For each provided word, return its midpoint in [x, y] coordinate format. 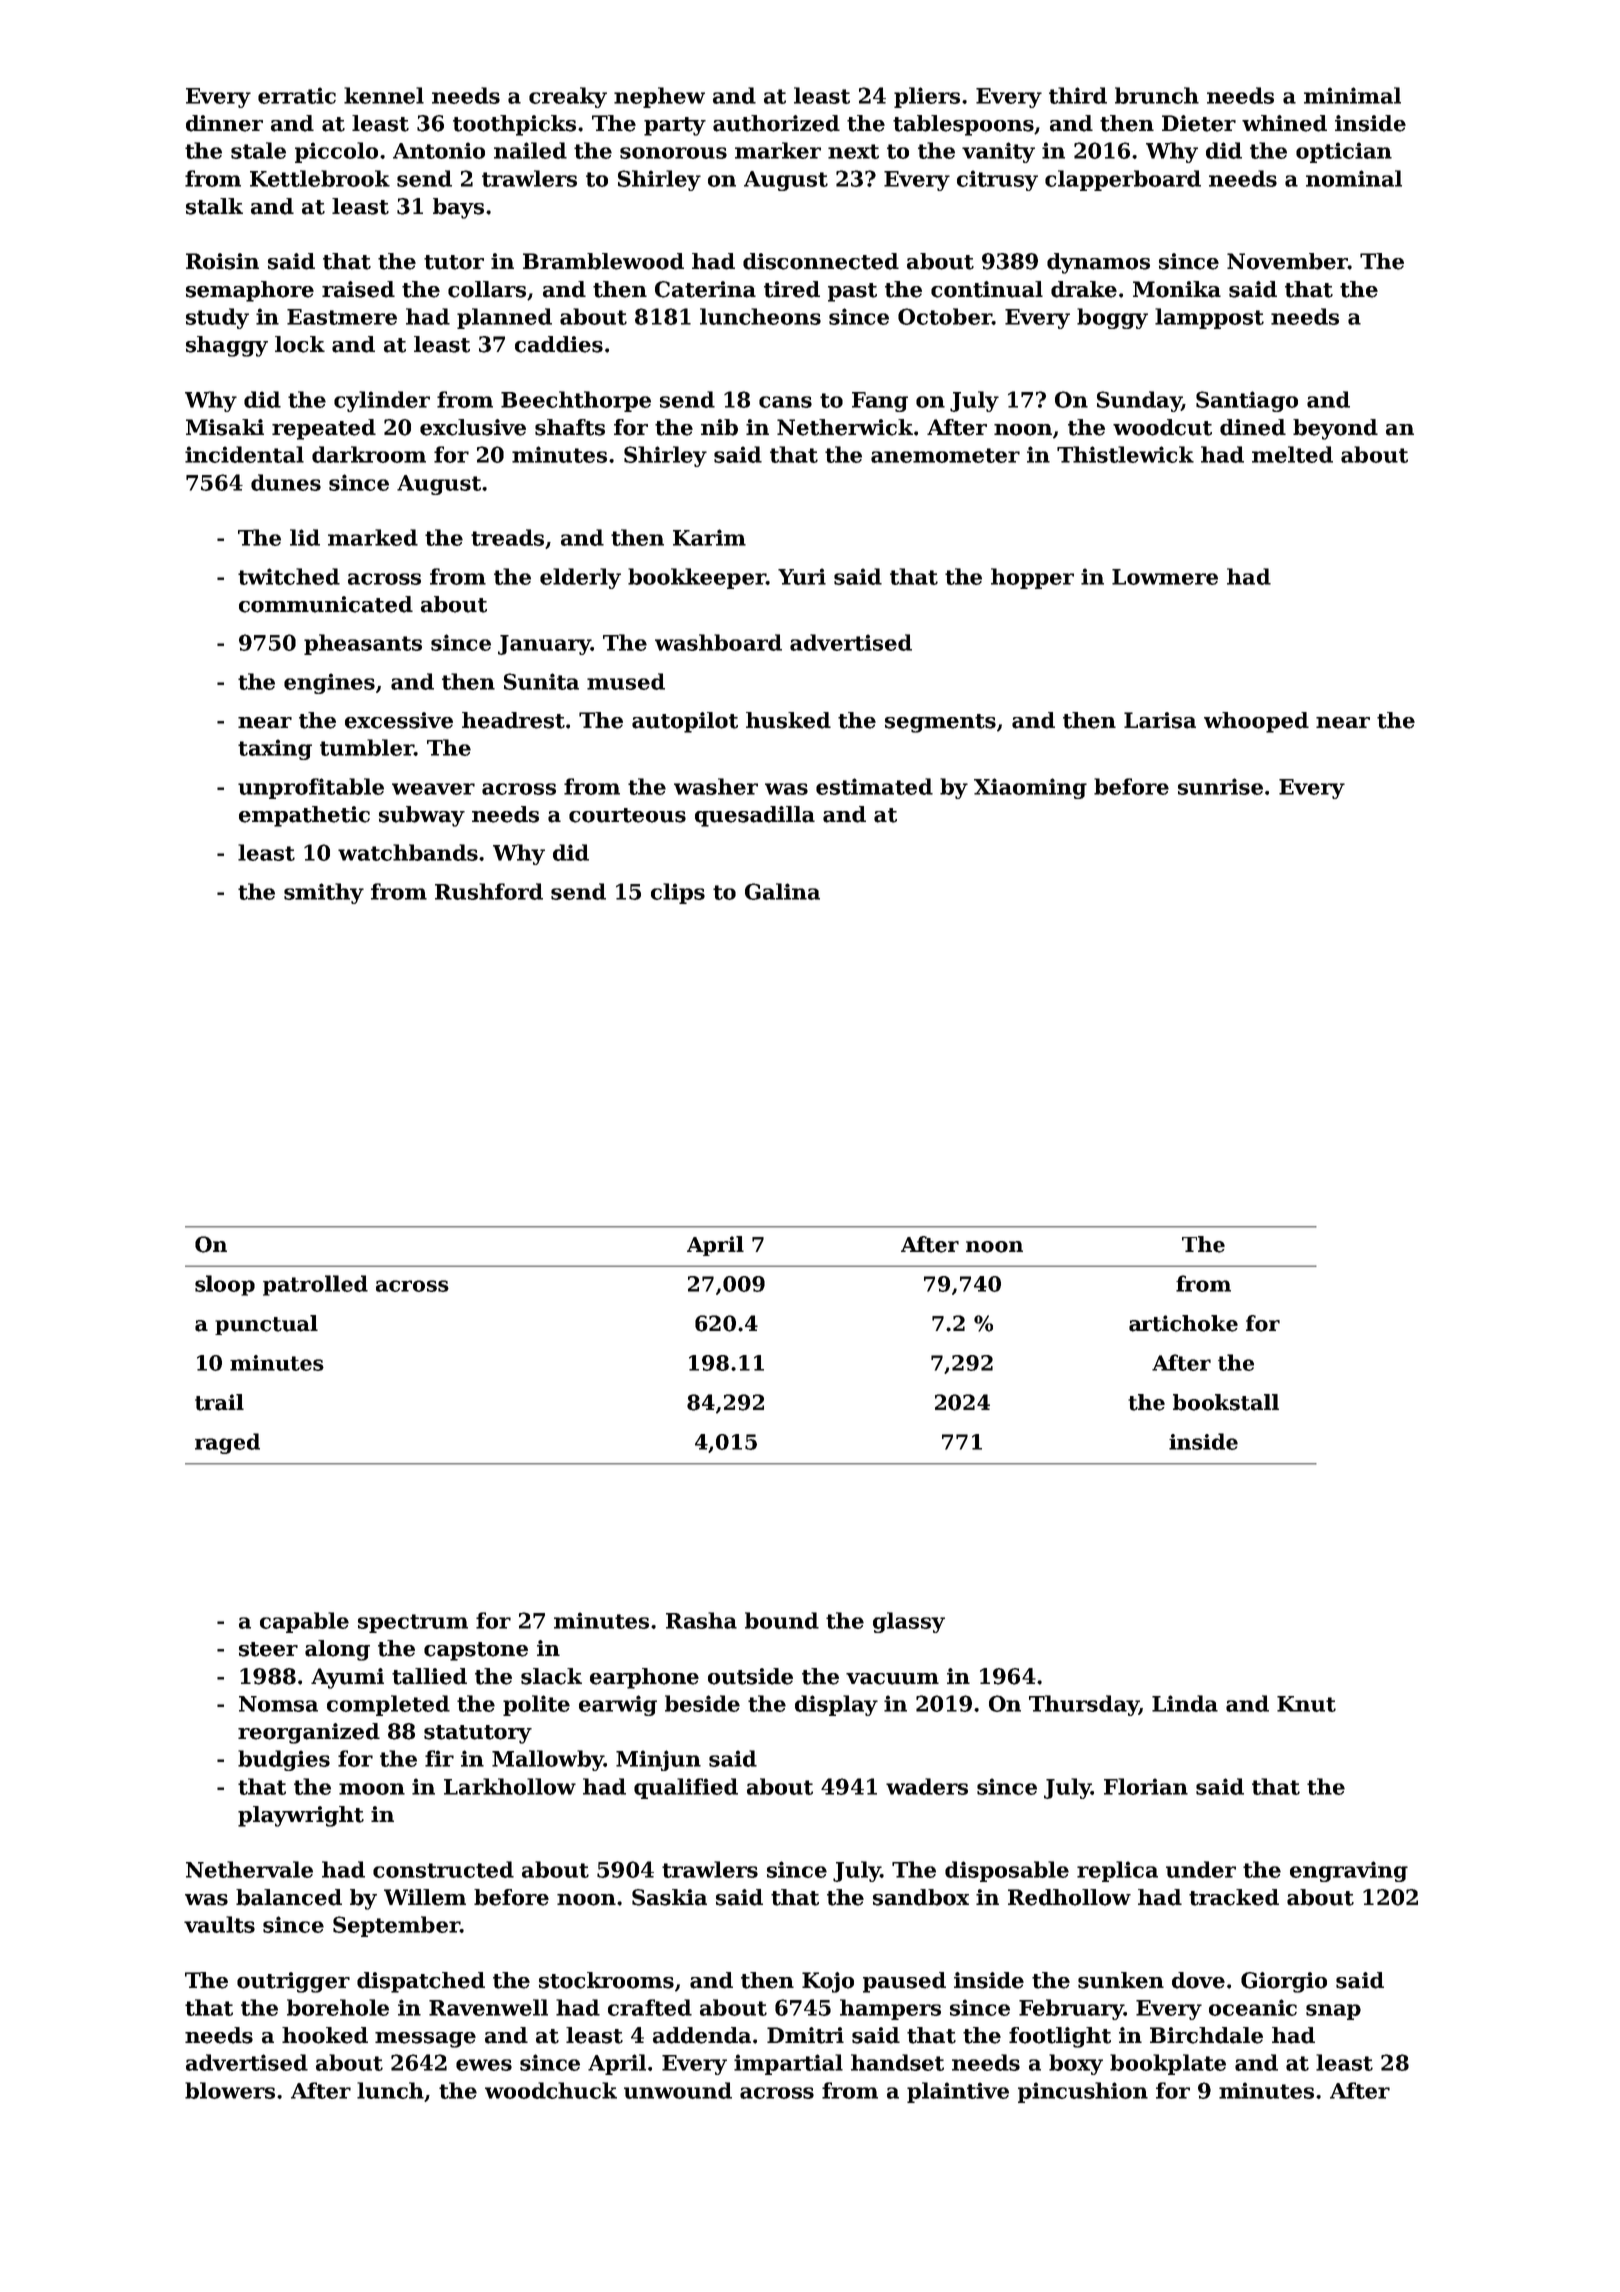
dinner [224, 123]
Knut [1306, 1704]
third [1078, 95]
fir [439, 1758]
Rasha [701, 1620]
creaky [568, 97]
